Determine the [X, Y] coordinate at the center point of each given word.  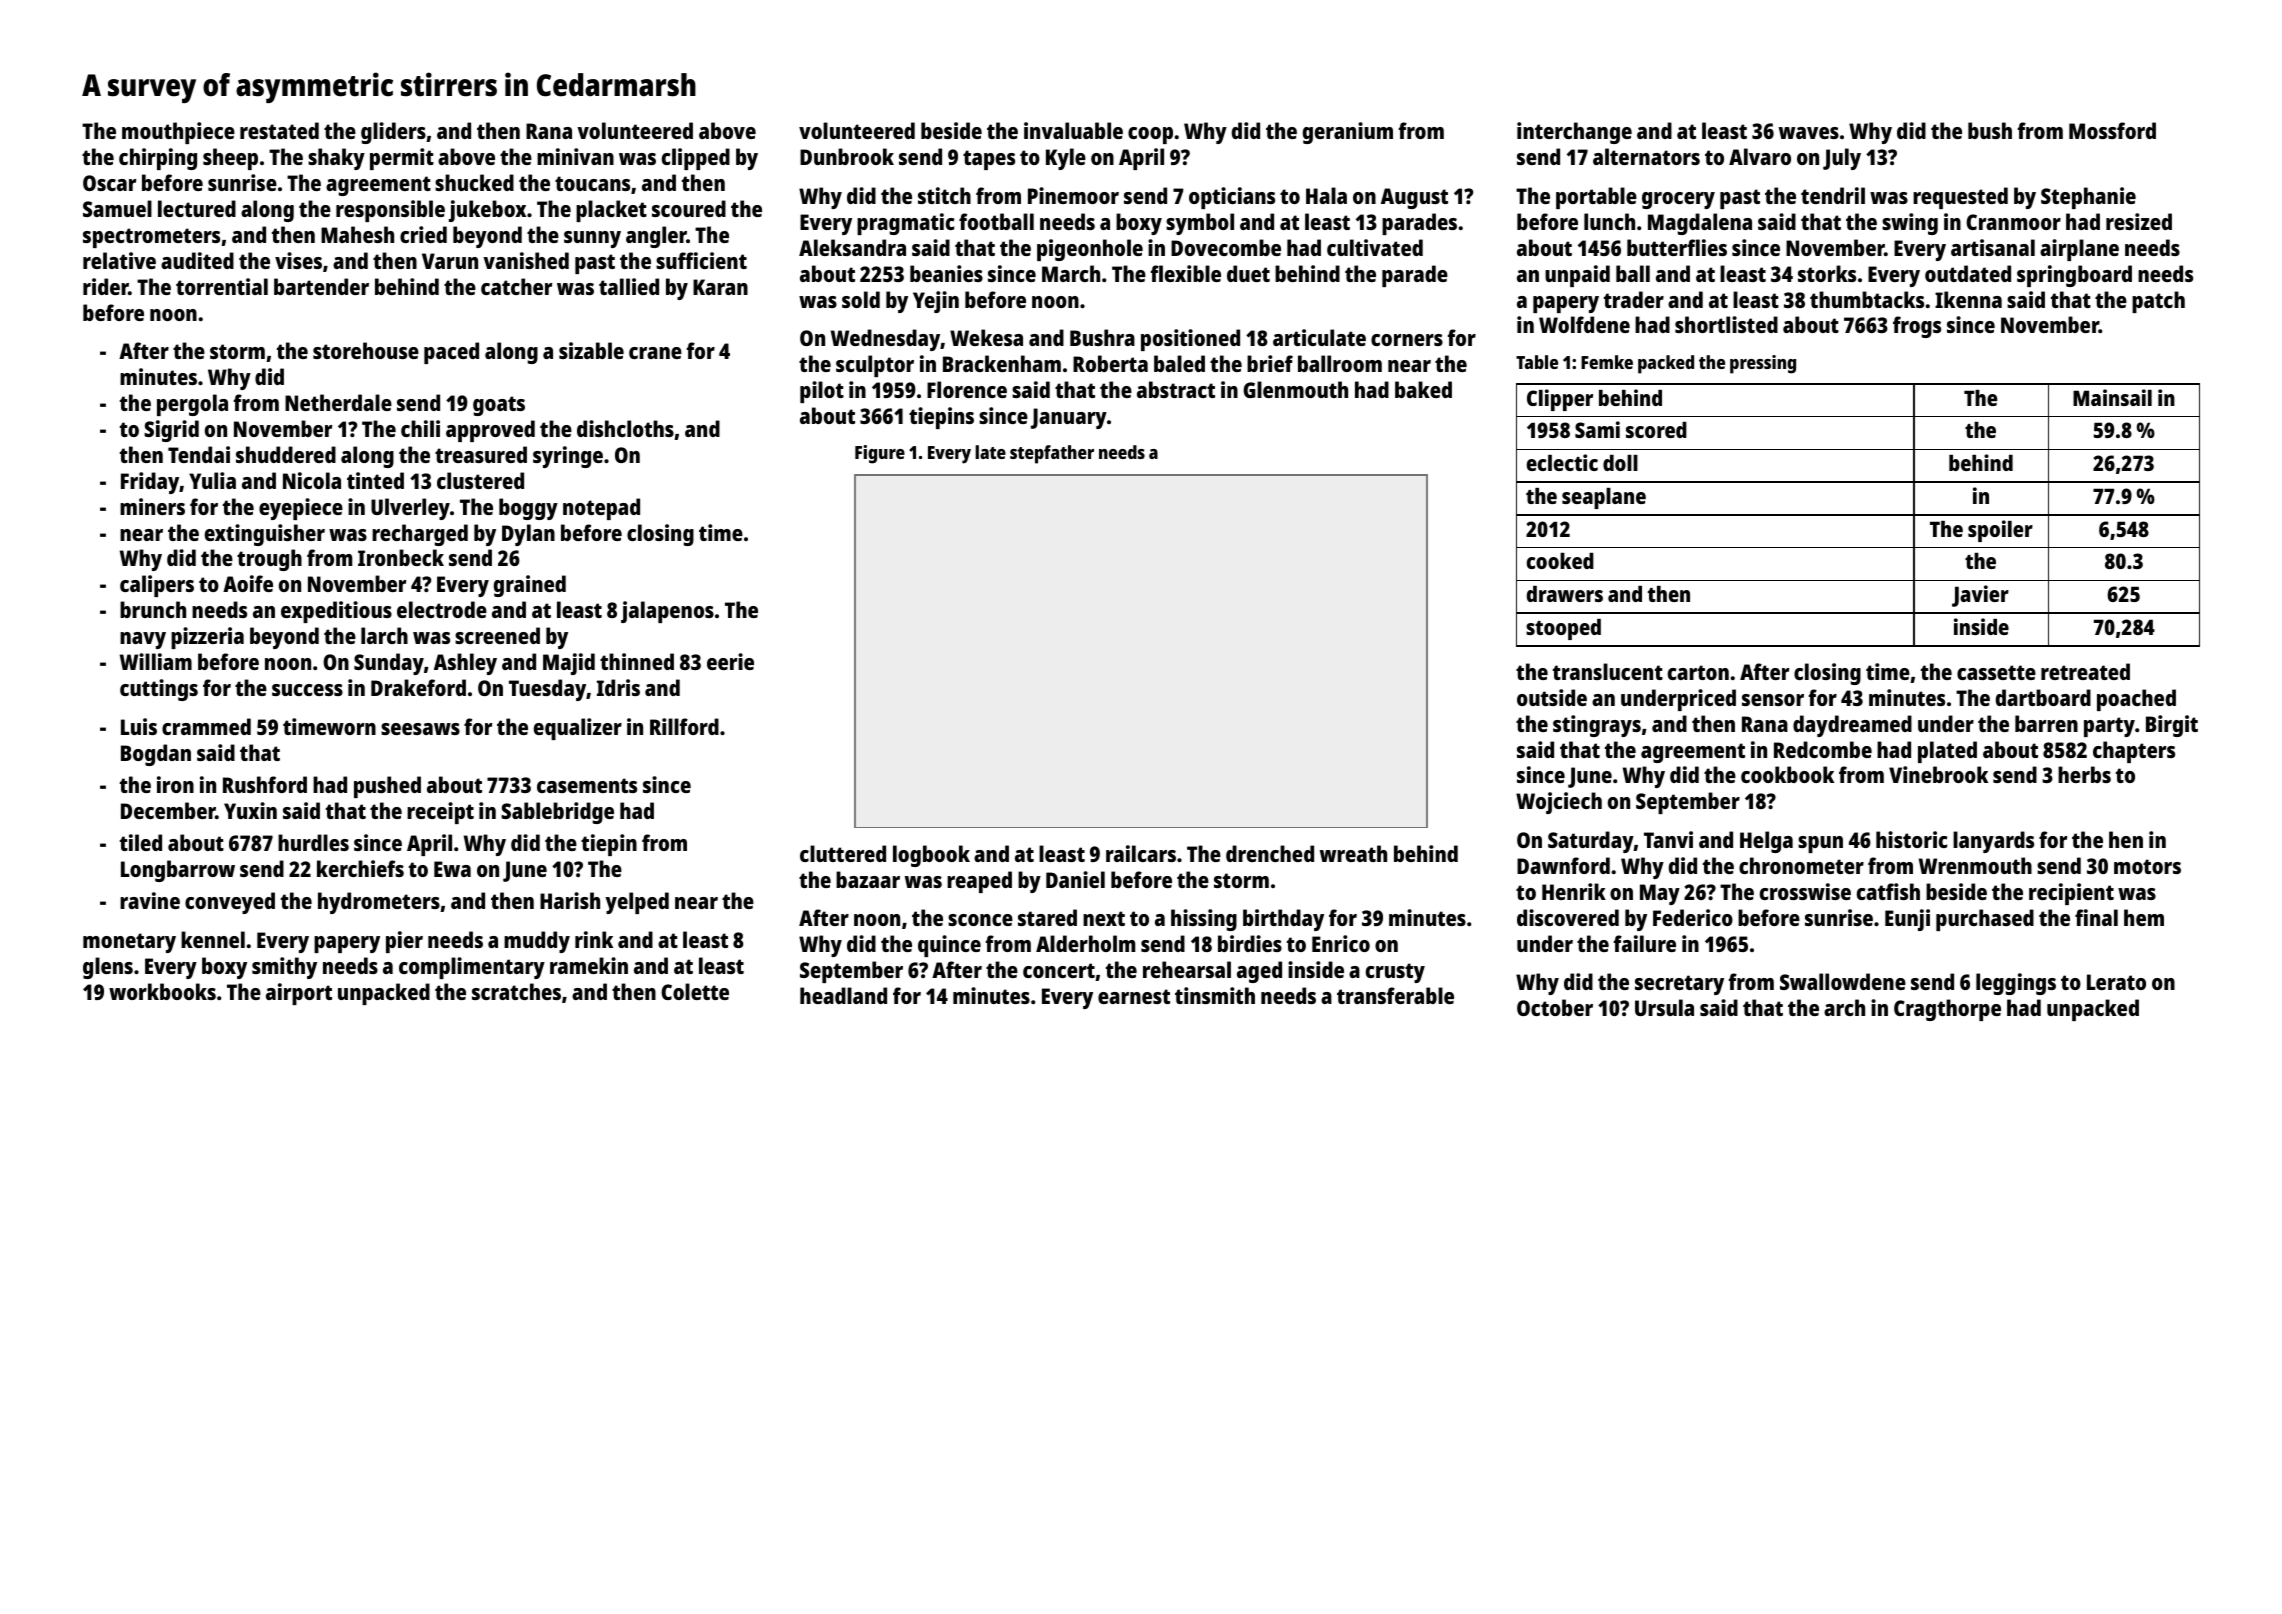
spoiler [2000, 531]
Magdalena [1700, 224]
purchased [1985, 920]
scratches [516, 991]
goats [499, 406]
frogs [1917, 327]
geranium [1348, 133]
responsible [390, 211]
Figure [880, 454]
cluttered [843, 853]
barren [2046, 723]
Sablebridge [557, 813]
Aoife [248, 583]
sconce [980, 920]
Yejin [936, 302]
